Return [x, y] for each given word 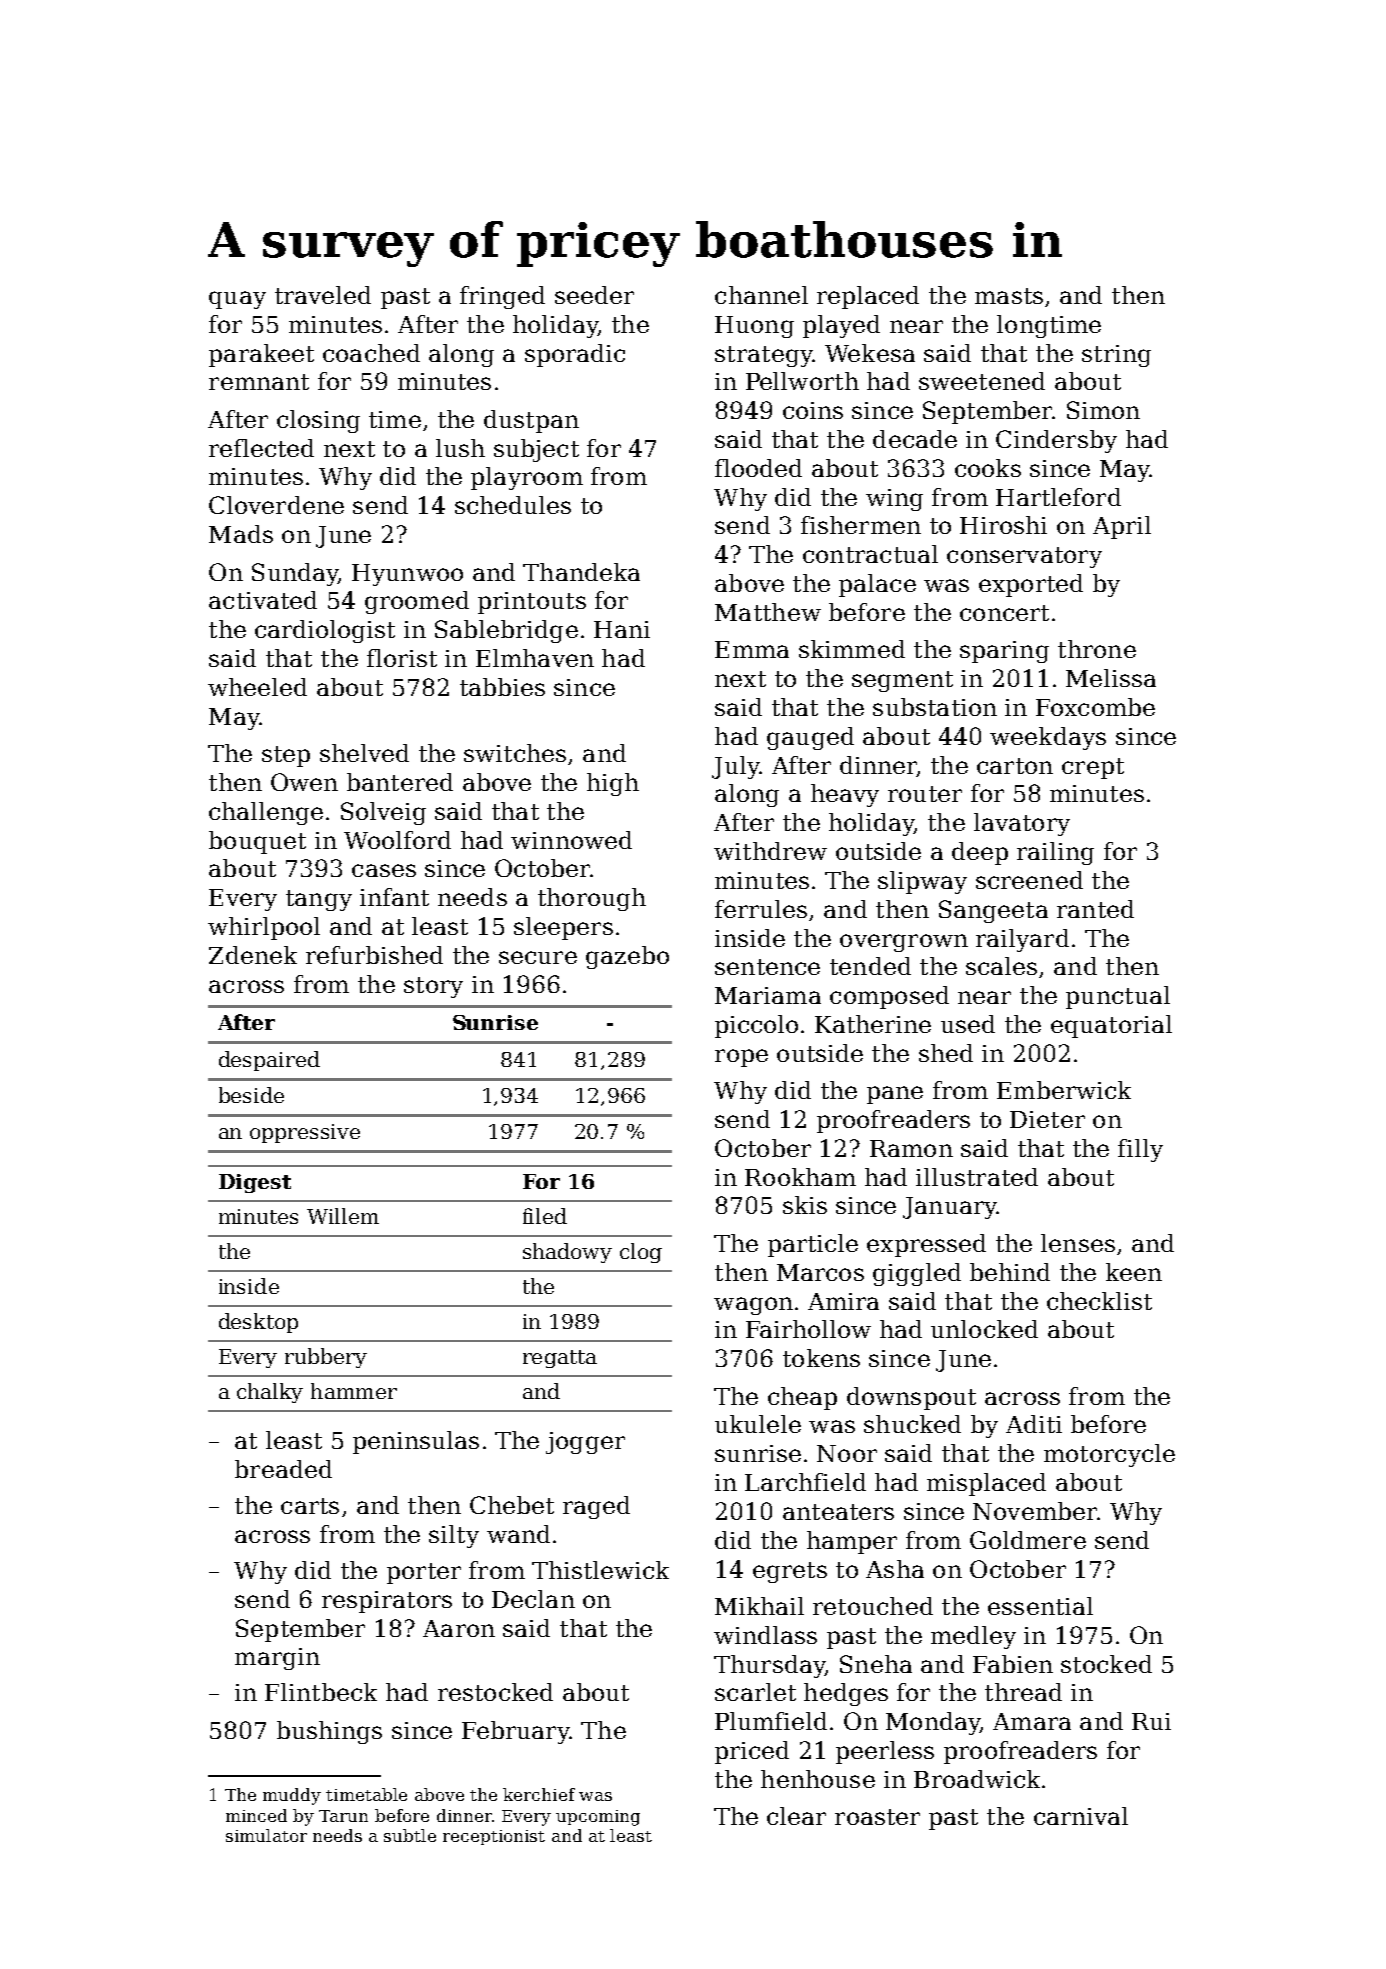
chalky [270, 1393]
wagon [753, 1306]
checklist [1099, 1301]
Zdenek [253, 955]
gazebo [627, 957]
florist [402, 658]
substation [935, 707]
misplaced [986, 1484]
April [1122, 527]
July [735, 767]
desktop [258, 1323]
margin [277, 1659]
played [841, 326]
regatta [560, 1359]
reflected [261, 448]
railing [1055, 853]
